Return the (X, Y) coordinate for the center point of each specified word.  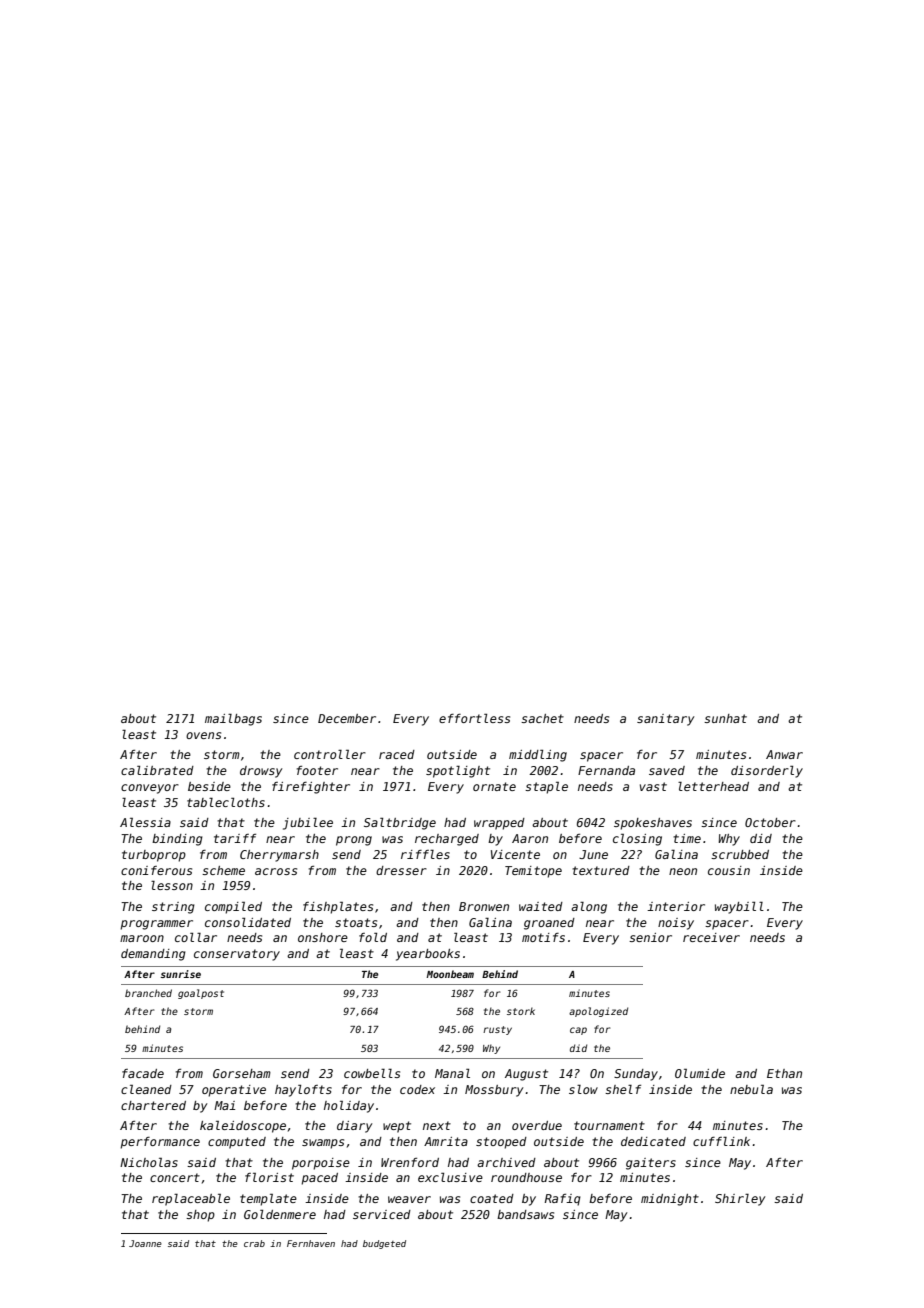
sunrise (181, 974)
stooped (501, 1143)
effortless (474, 718)
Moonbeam (450, 974)
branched (148, 993)
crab (254, 1243)
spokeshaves (653, 824)
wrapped (499, 824)
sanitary (665, 720)
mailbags (233, 720)
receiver (711, 937)
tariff (235, 838)
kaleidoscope (243, 1126)
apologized (598, 1012)
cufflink (721, 1141)
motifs (543, 937)
